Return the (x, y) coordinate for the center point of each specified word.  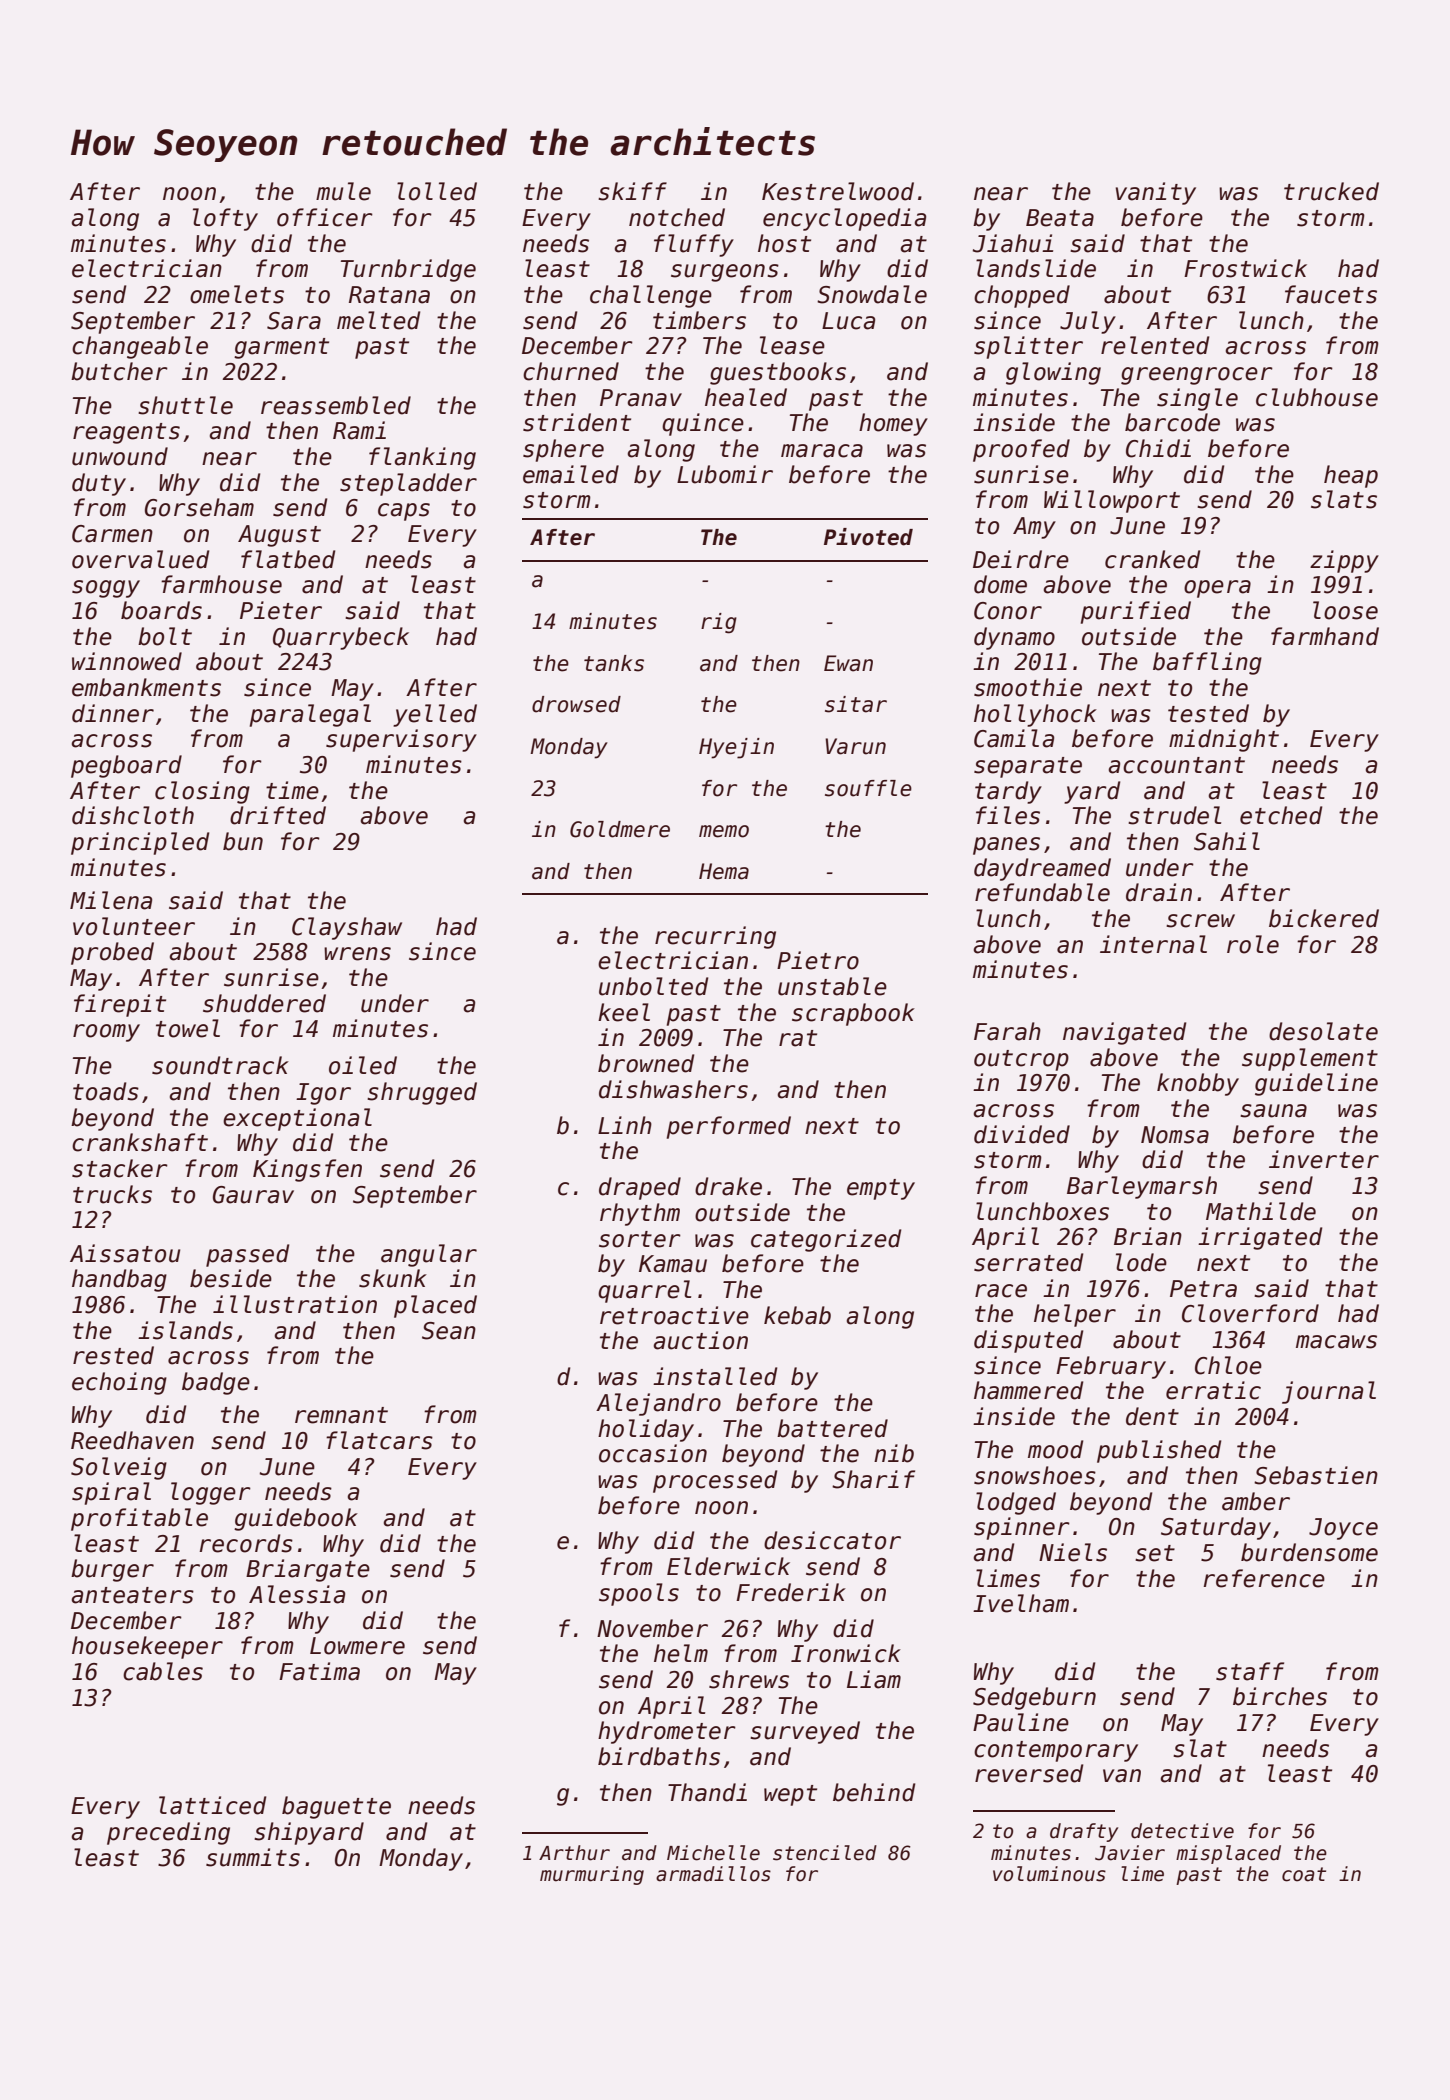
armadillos (713, 1874)
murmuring (592, 1875)
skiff (632, 191)
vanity (1156, 193)
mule (343, 191)
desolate (1323, 1031)
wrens (357, 954)
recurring (715, 937)
